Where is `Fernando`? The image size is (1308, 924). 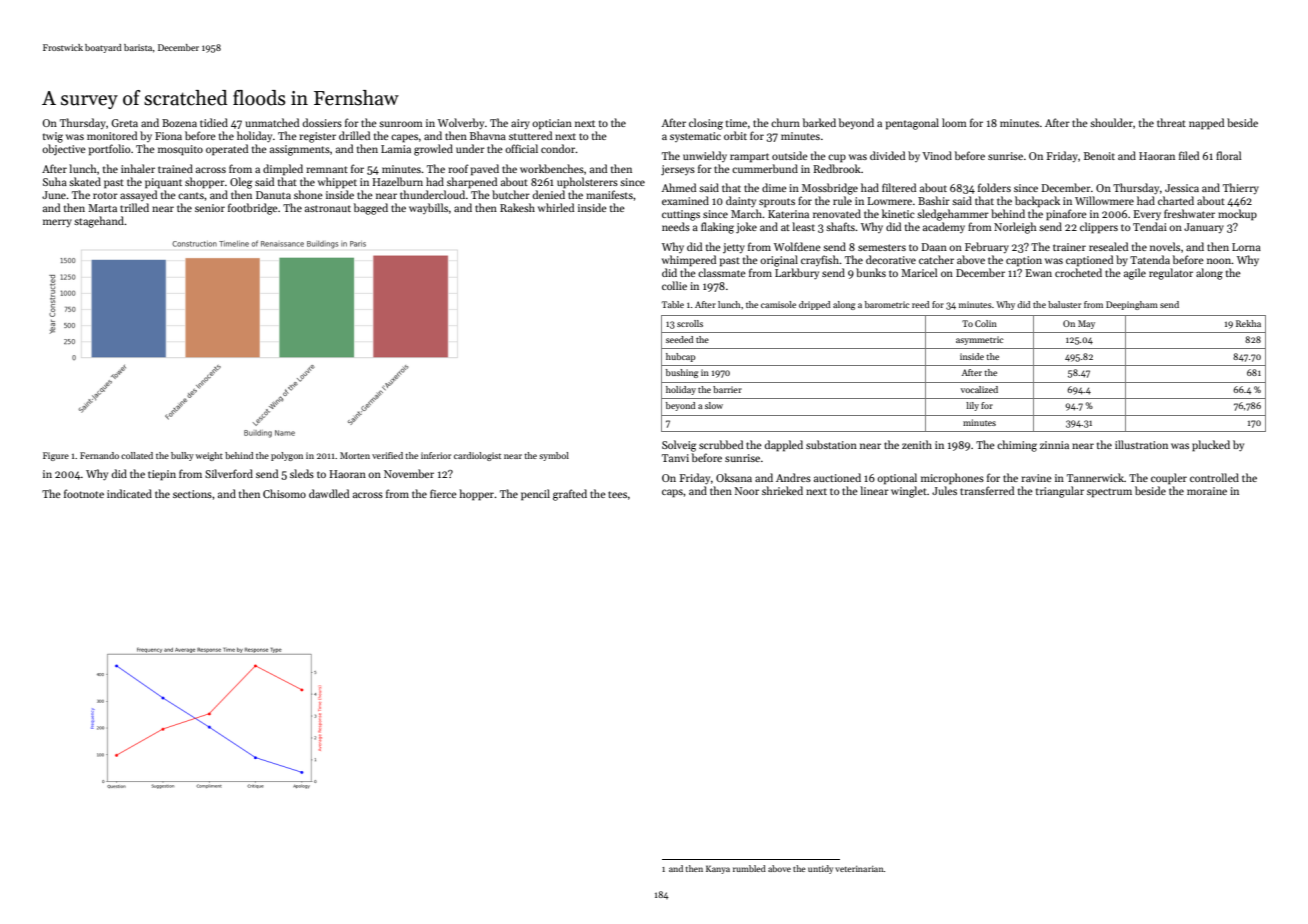 Fernando is located at coordinates (99, 455).
